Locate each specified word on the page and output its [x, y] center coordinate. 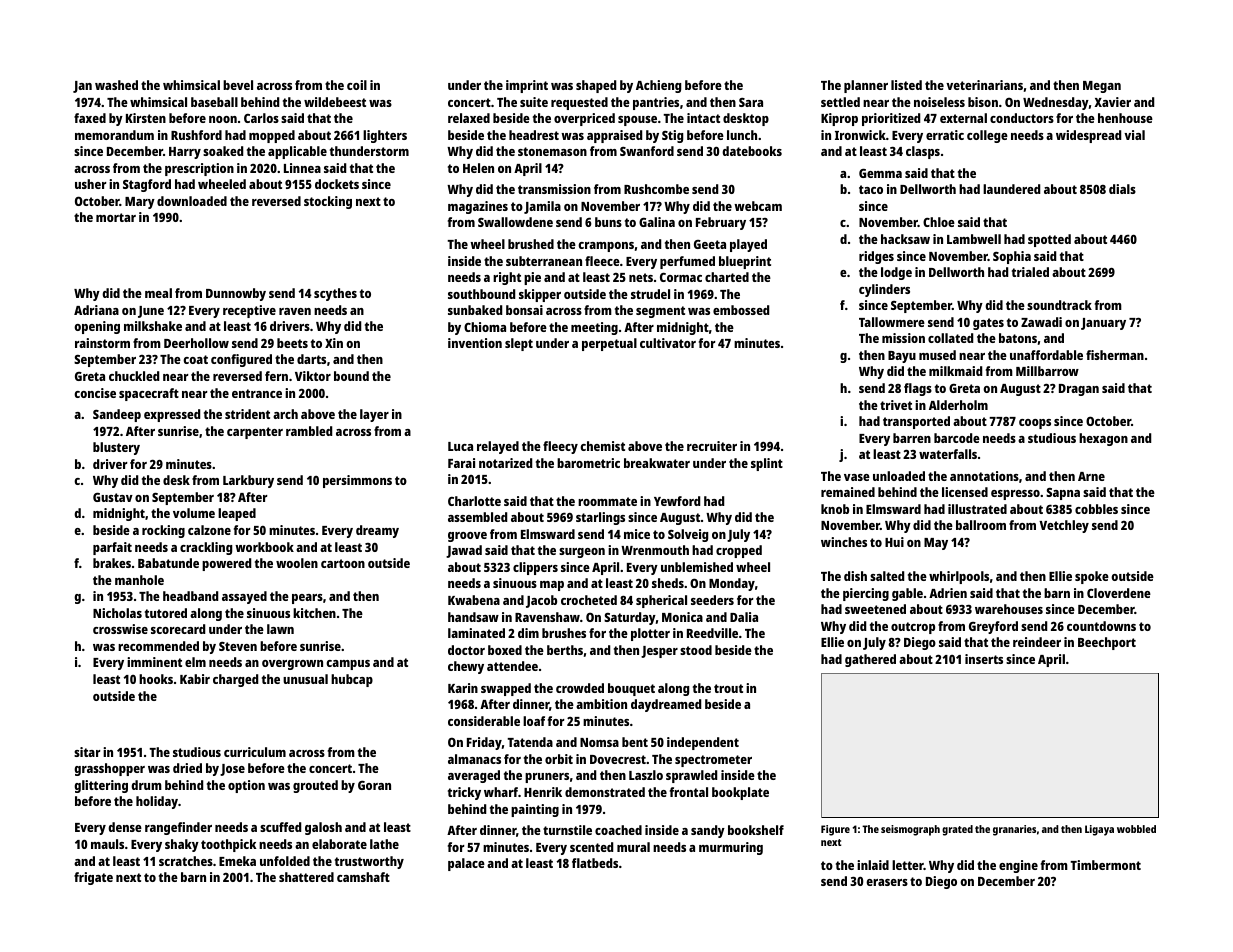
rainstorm [102, 343]
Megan [1102, 87]
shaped [596, 86]
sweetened [875, 609]
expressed [172, 415]
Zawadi [1041, 322]
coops [1035, 424]
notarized [505, 463]
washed [116, 85]
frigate [93, 878]
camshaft [363, 877]
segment [660, 312]
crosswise [120, 629]
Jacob [541, 601]
